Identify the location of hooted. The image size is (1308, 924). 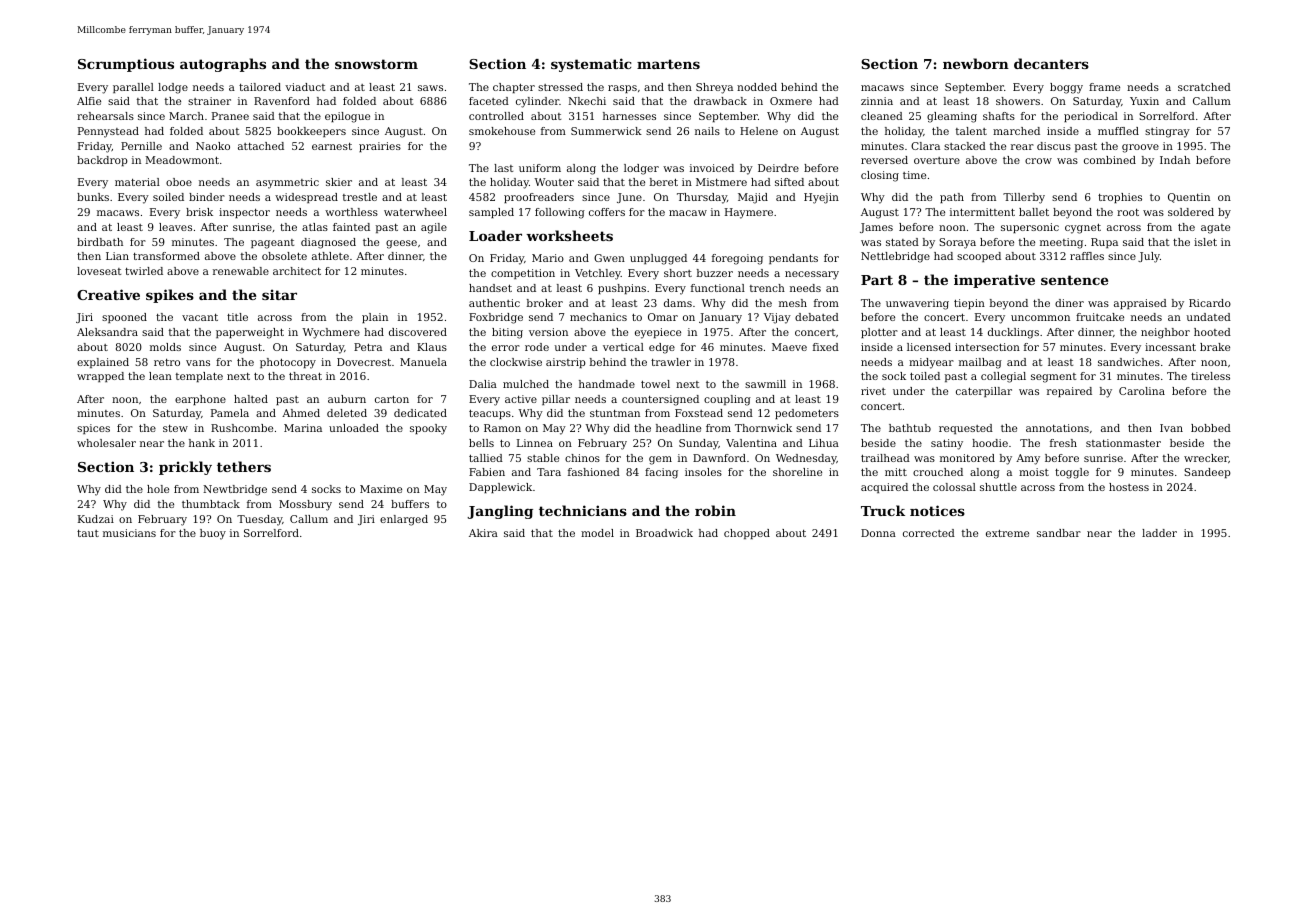
(1212, 332).
